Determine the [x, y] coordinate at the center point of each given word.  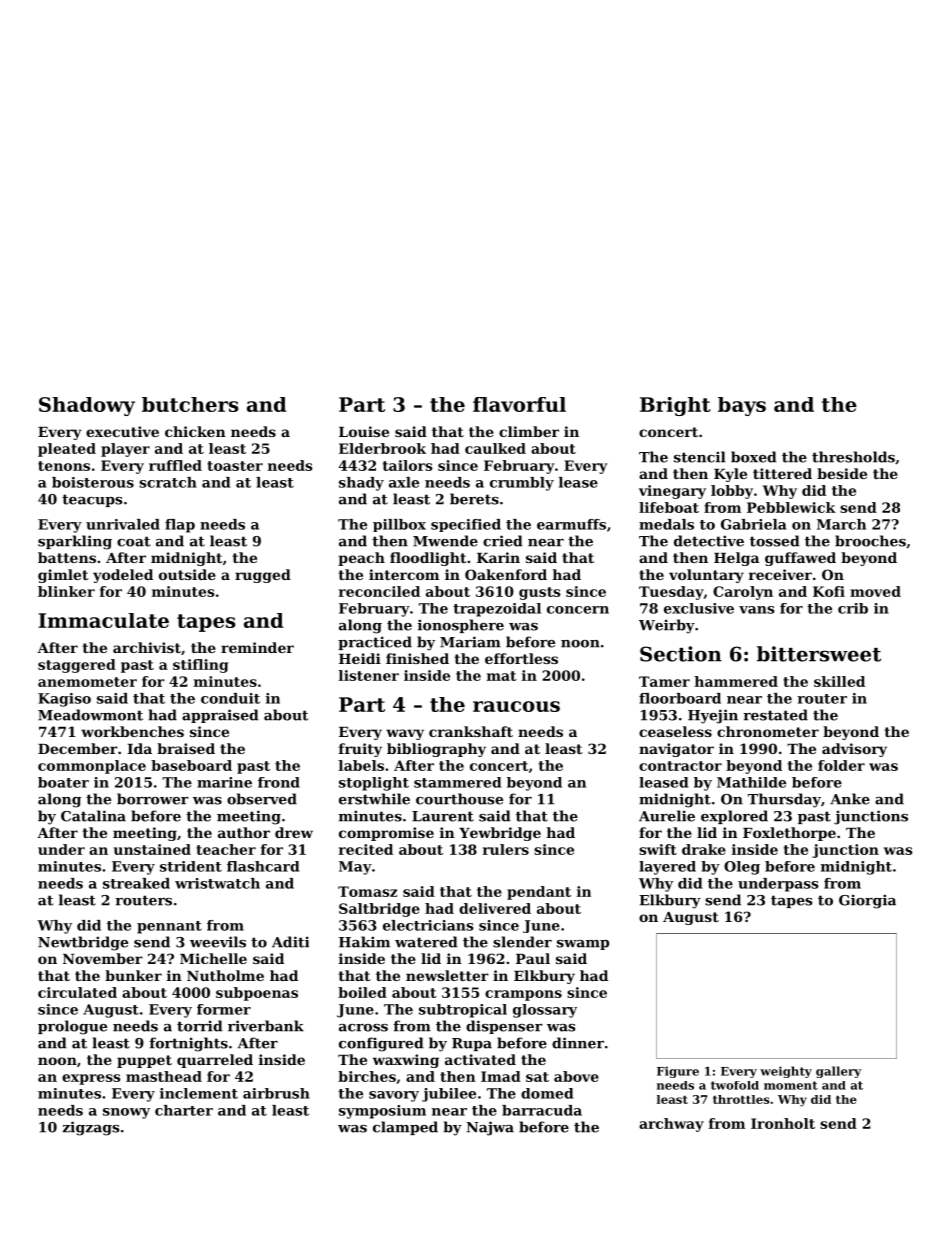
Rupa [472, 1044]
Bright [675, 406]
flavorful [519, 404]
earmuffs [571, 524]
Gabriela [754, 524]
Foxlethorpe [789, 834]
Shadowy [87, 406]
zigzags [91, 1128]
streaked [136, 883]
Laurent [443, 816]
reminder [257, 647]
